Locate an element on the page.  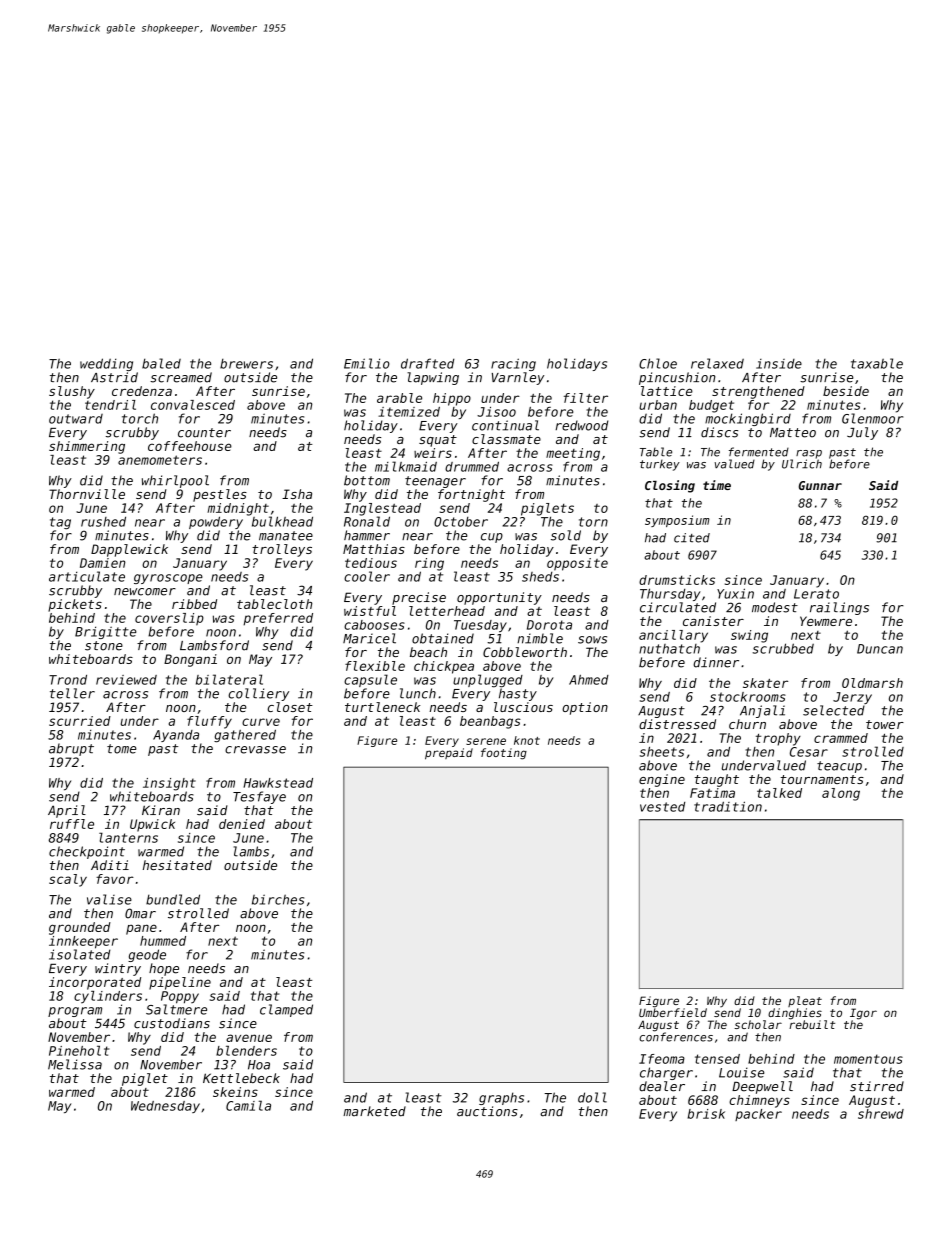
railings is located at coordinates (839, 608).
